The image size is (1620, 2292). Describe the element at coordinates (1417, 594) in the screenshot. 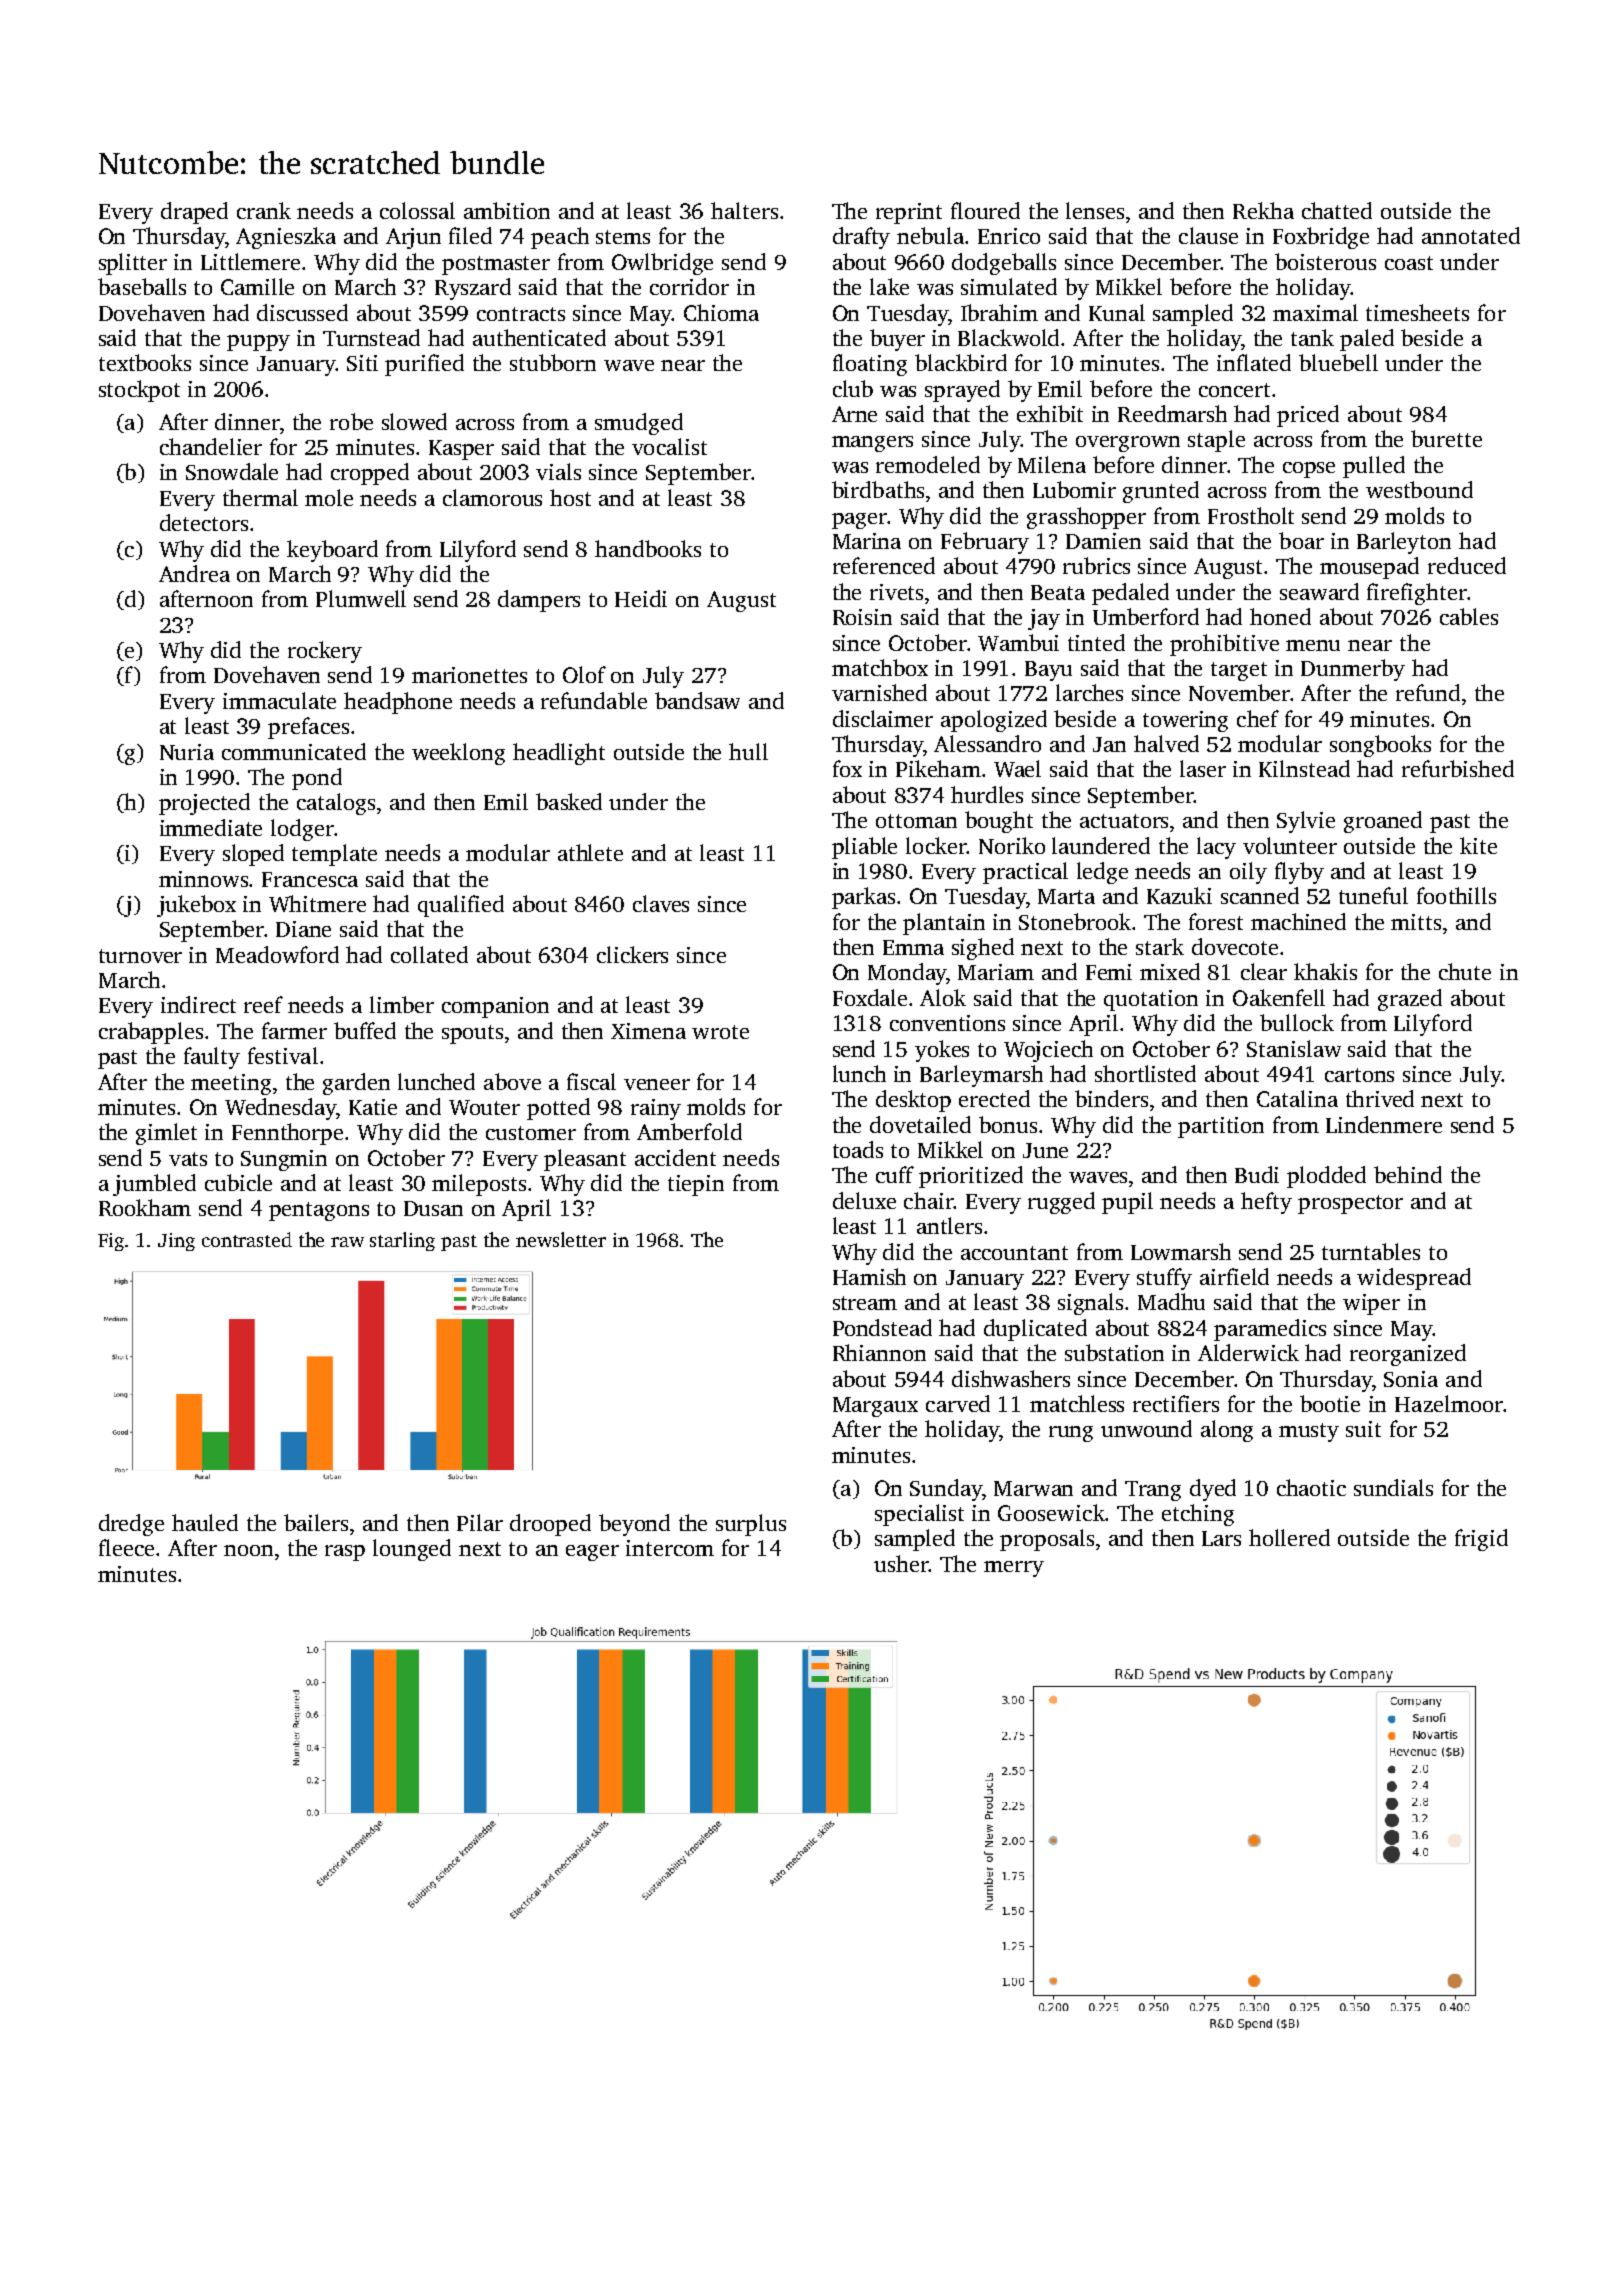

I see `firefighter` at that location.
